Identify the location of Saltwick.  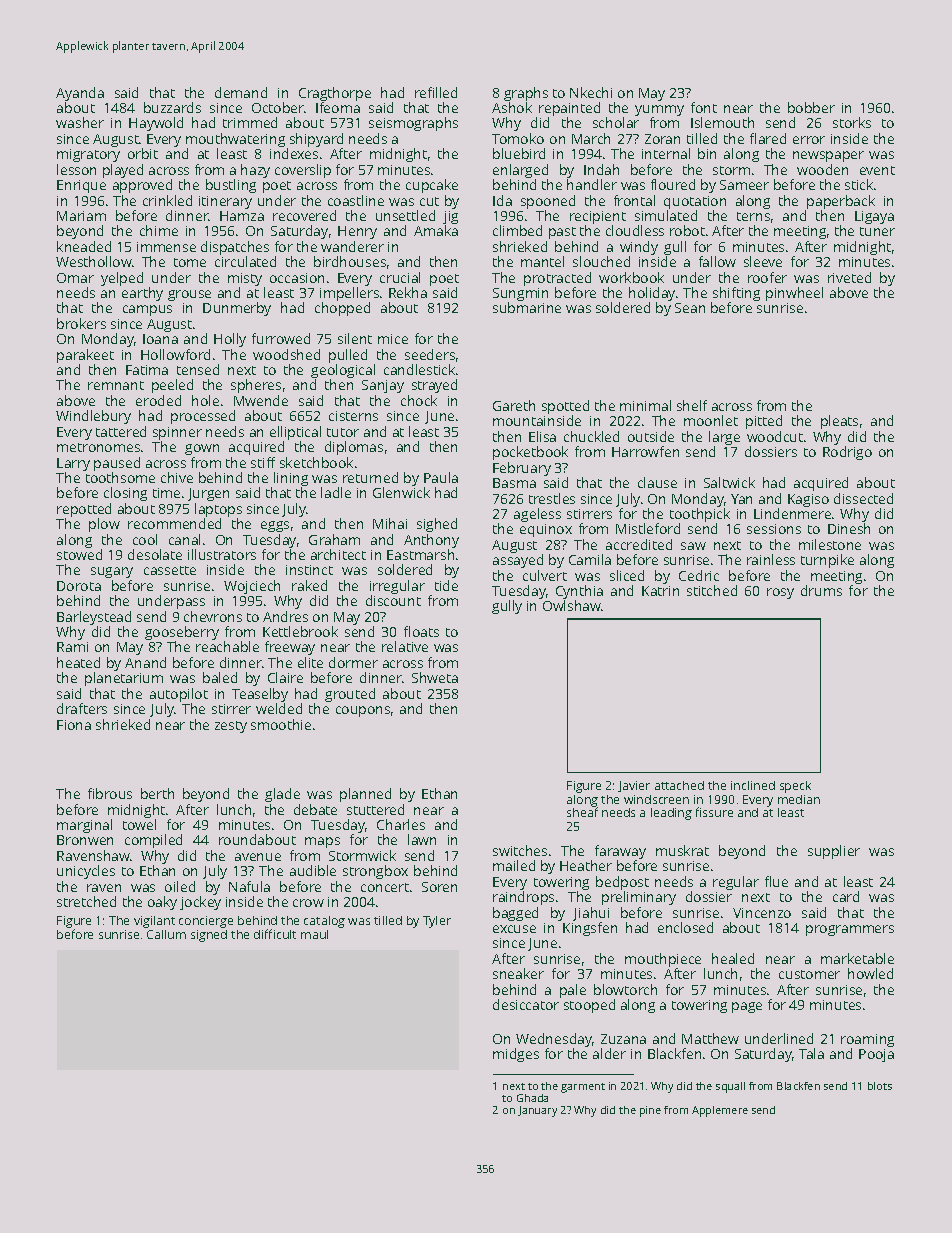
(729, 482).
